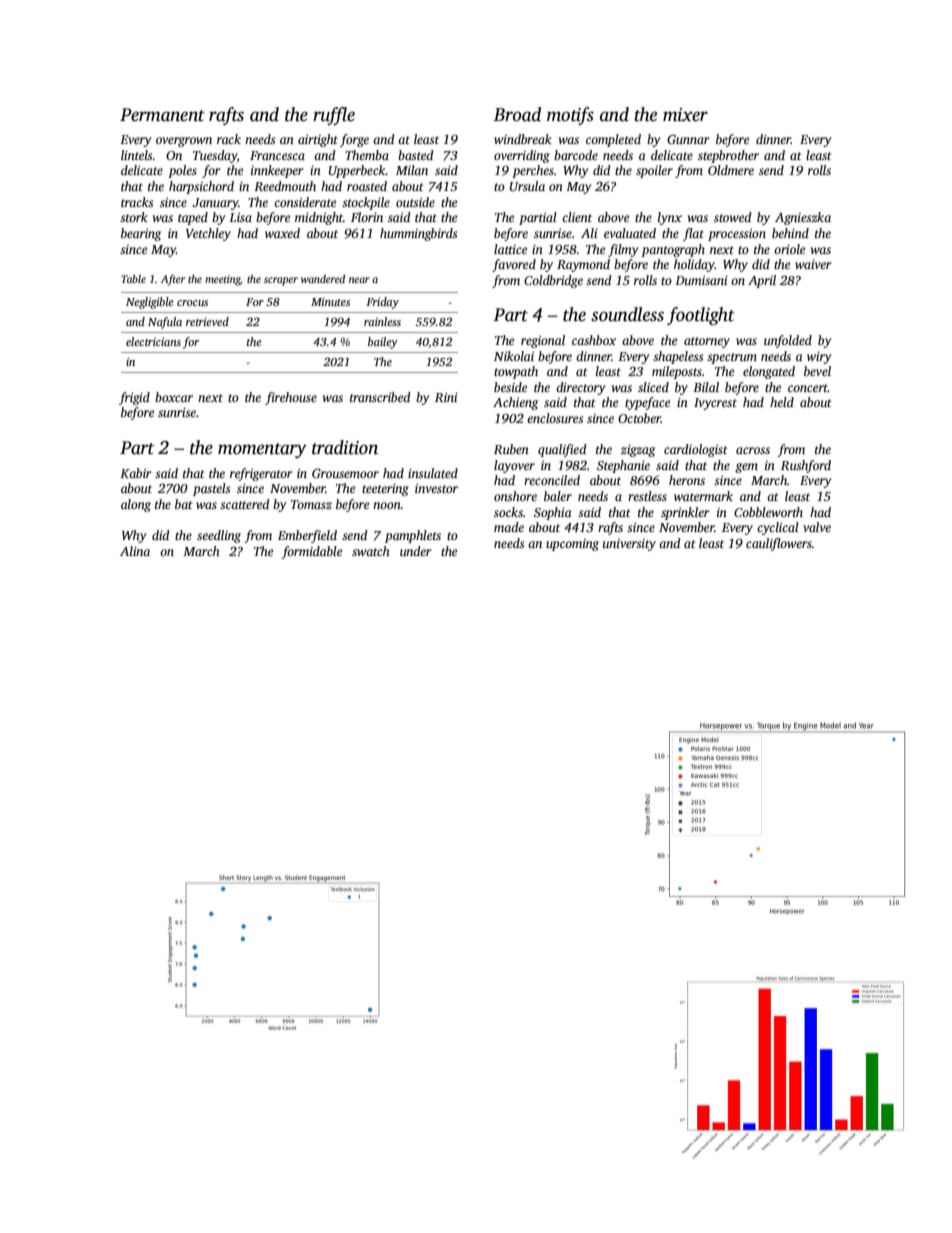 Image resolution: width=952 pixels, height=1233 pixels. What do you see at coordinates (219, 536) in the image?
I see `seedling` at bounding box center [219, 536].
